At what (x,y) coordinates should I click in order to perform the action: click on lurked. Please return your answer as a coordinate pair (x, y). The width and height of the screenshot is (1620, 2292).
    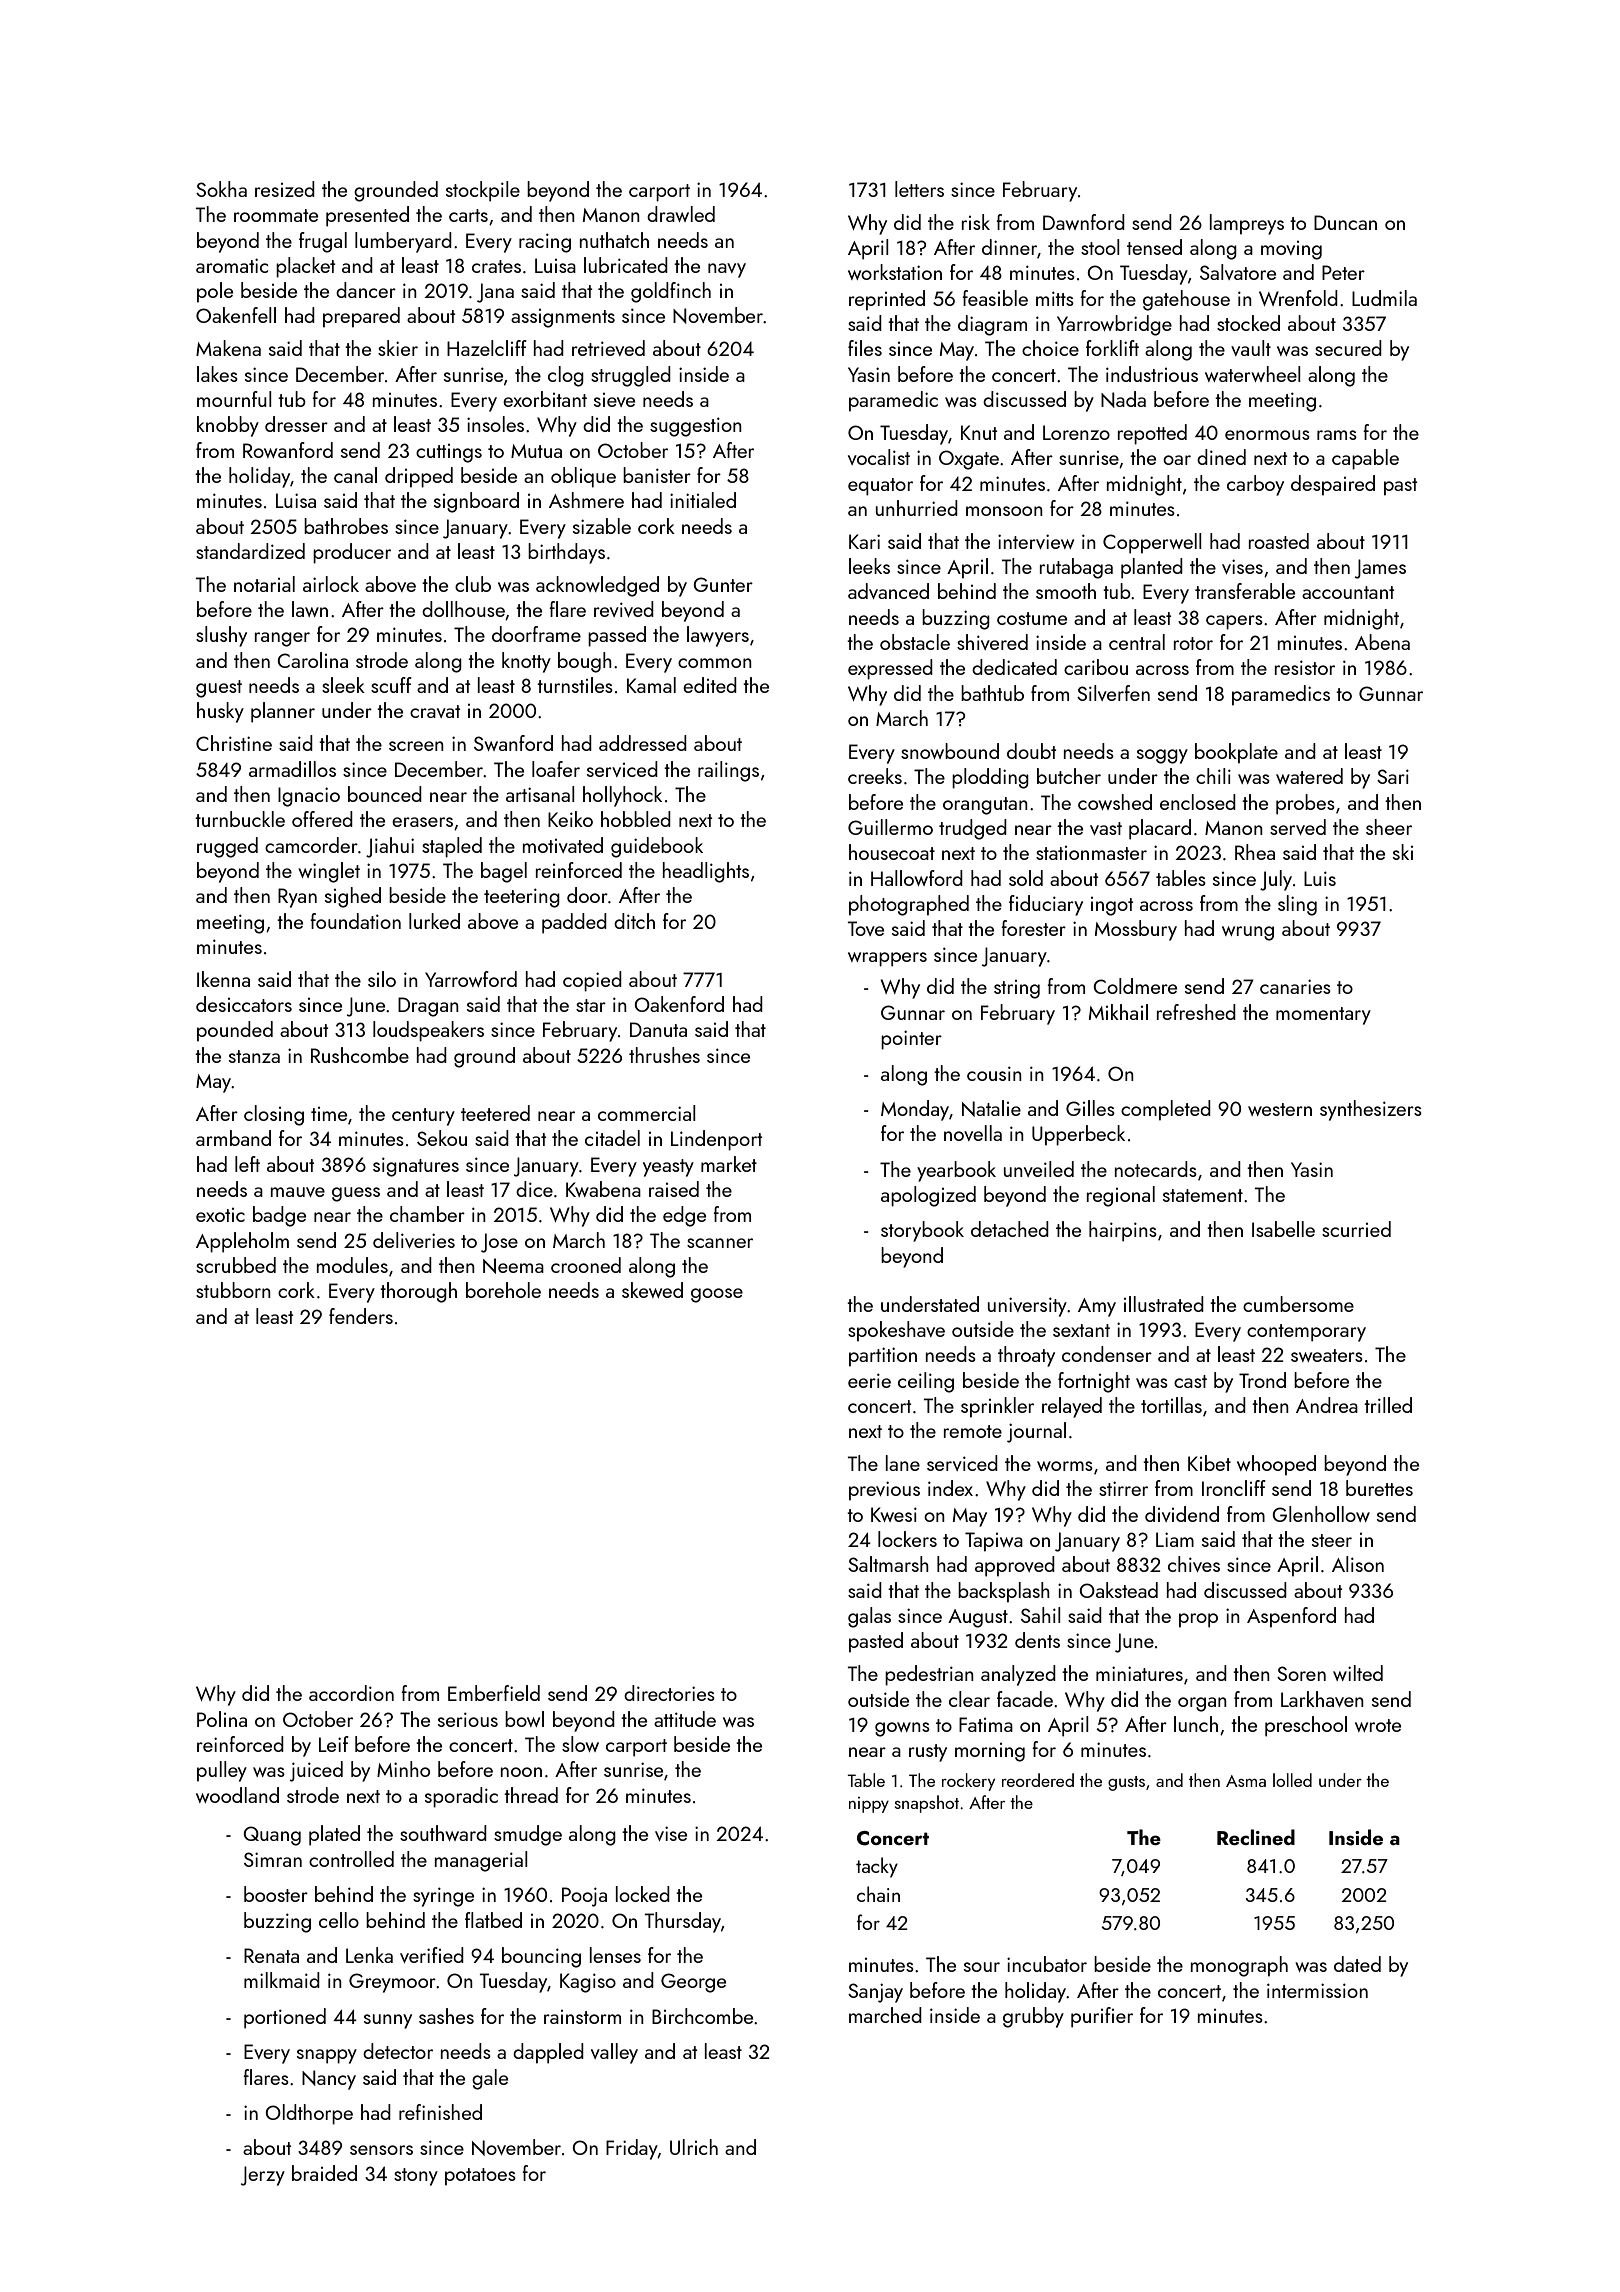
    Looking at the image, I should click on (434, 921).
